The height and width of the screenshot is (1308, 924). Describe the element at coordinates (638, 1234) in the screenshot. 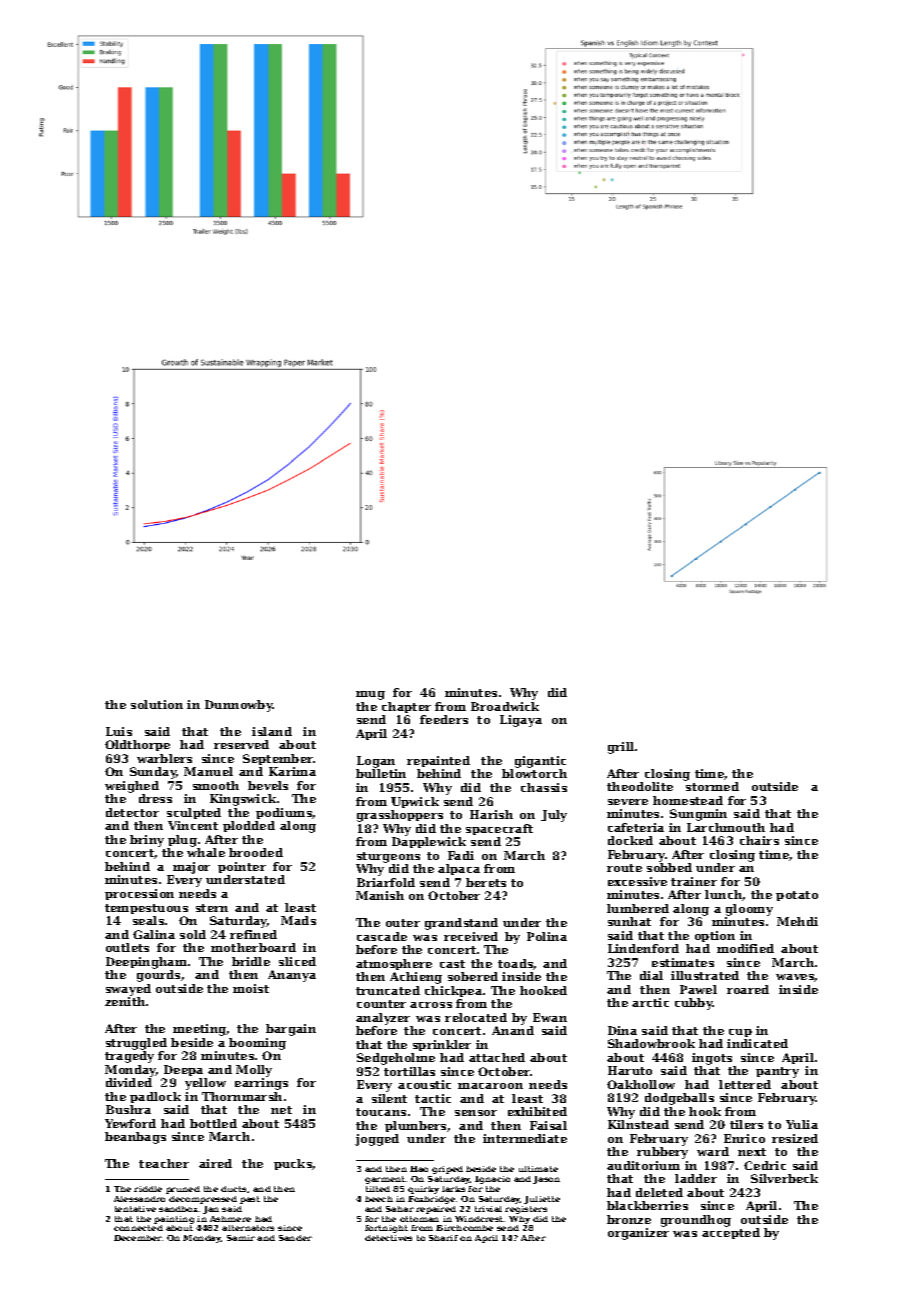

I see `organizer` at that location.
